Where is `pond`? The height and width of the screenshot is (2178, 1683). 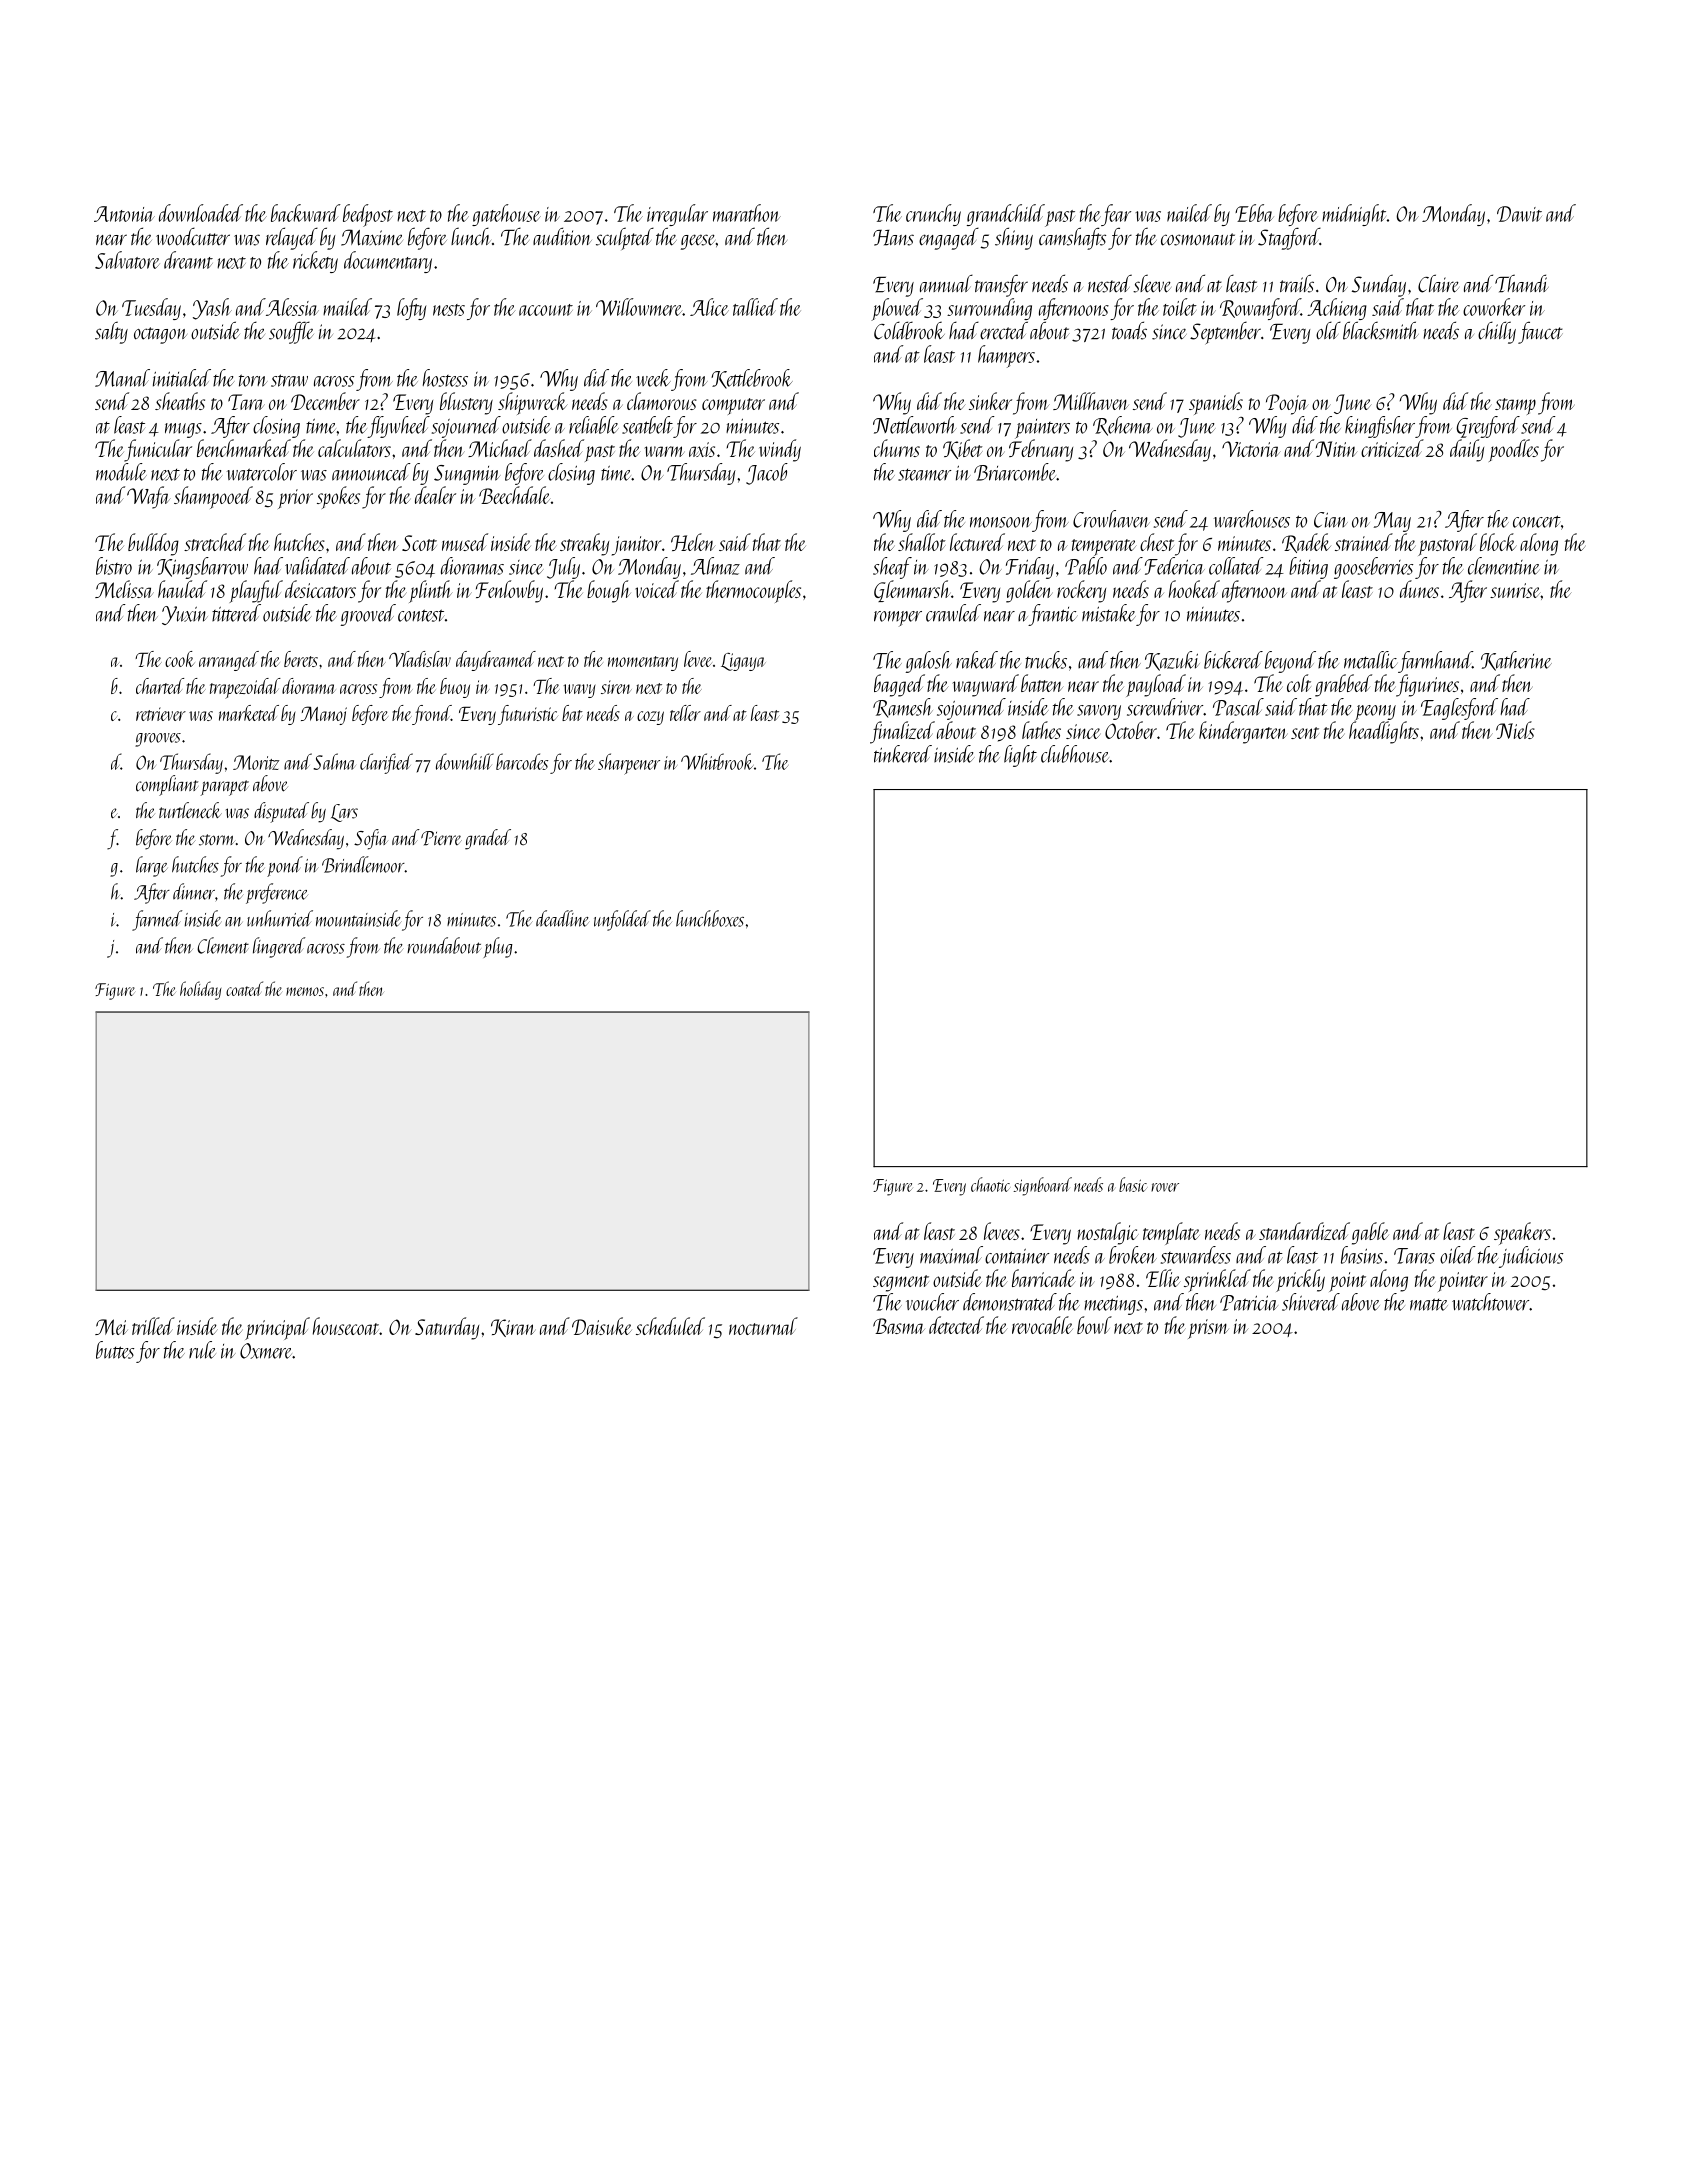 pond is located at coordinates (285, 866).
